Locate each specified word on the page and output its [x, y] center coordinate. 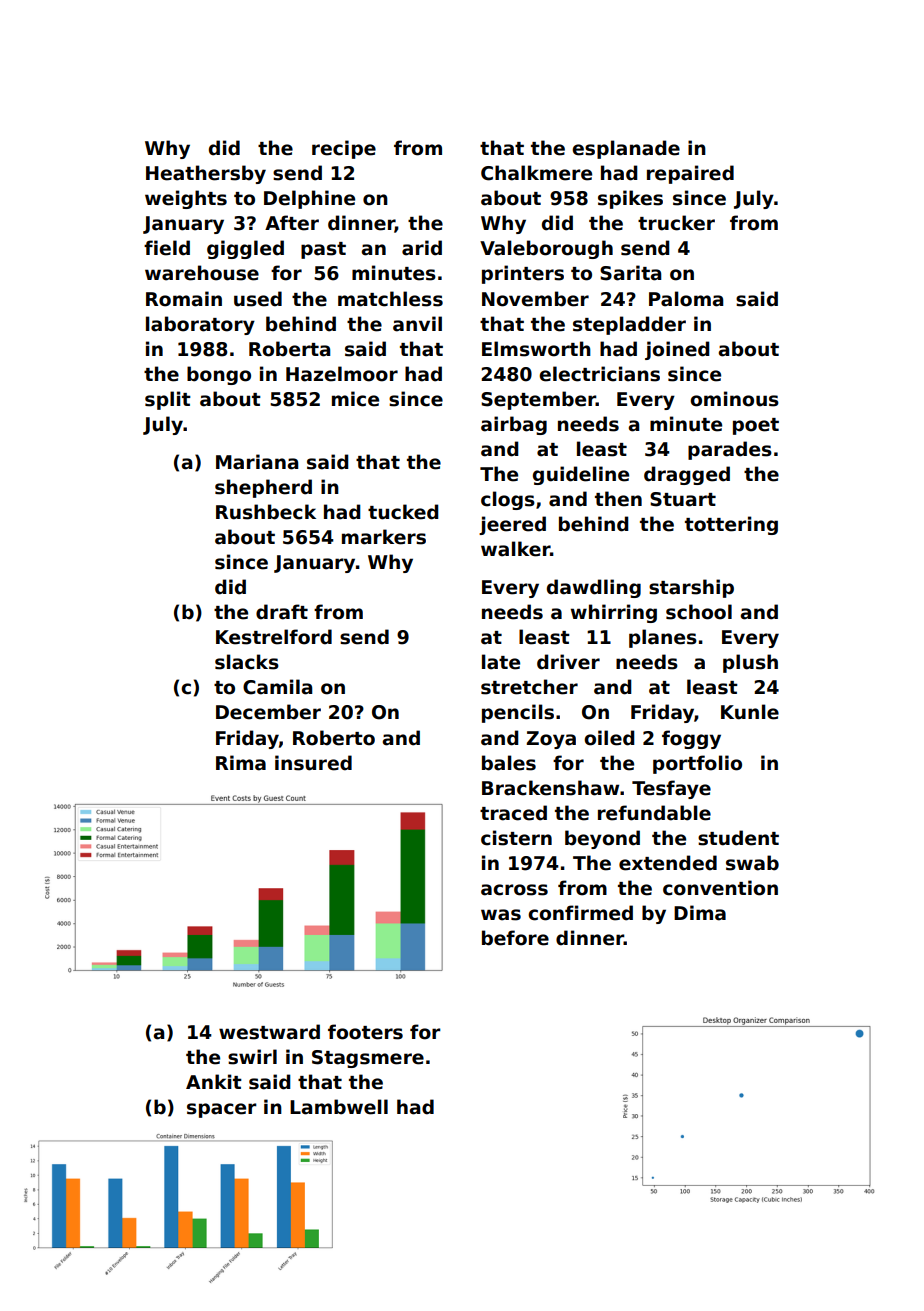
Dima [700, 913]
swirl [252, 1057]
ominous [734, 399]
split [168, 400]
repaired [690, 174]
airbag [514, 425]
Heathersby [206, 174]
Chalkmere [536, 173]
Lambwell [339, 1107]
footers [365, 1032]
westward [269, 1032]
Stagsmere [368, 1059]
